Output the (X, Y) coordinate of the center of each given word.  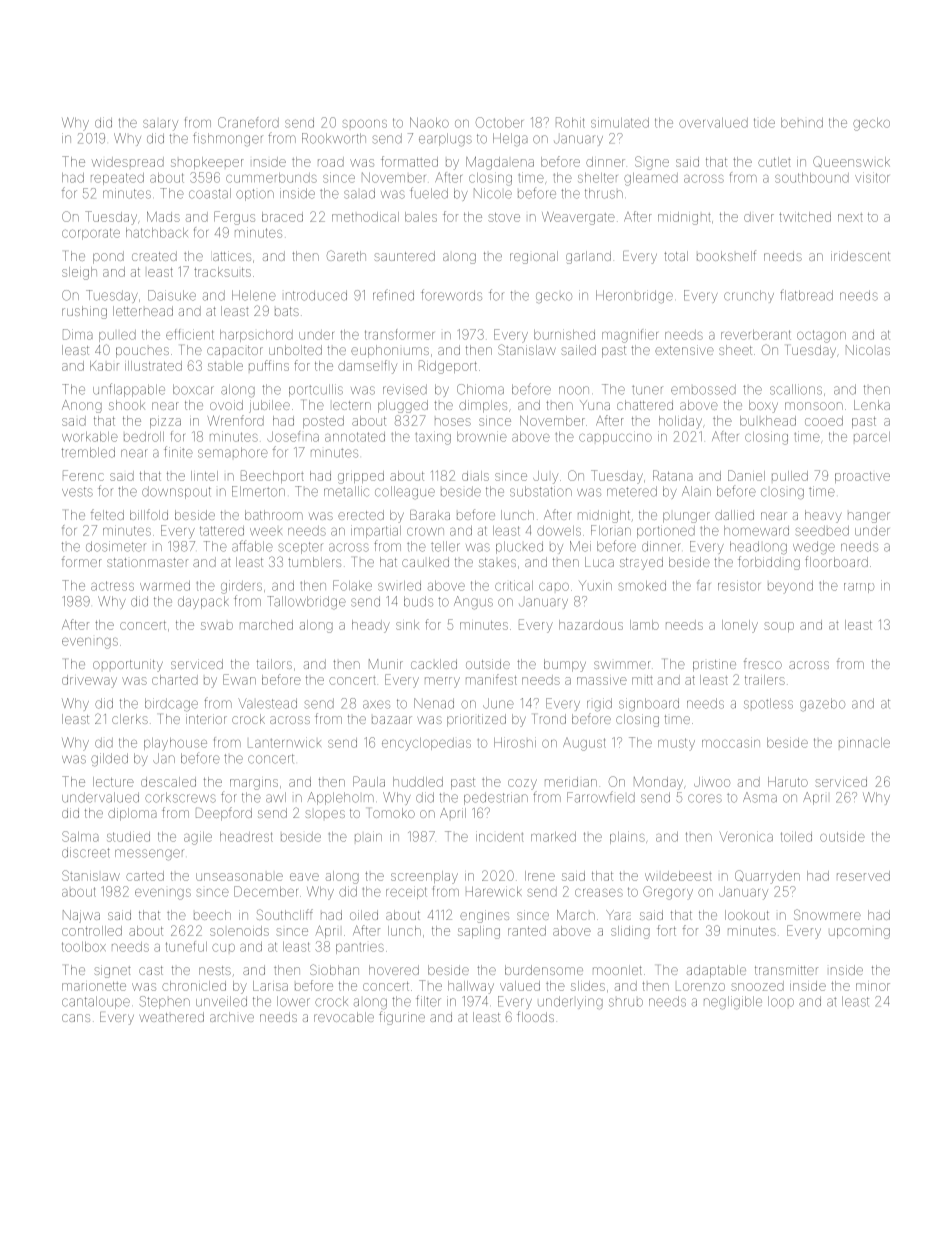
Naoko (429, 122)
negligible (733, 1003)
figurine (402, 1018)
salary (160, 125)
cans (76, 1018)
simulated (620, 122)
